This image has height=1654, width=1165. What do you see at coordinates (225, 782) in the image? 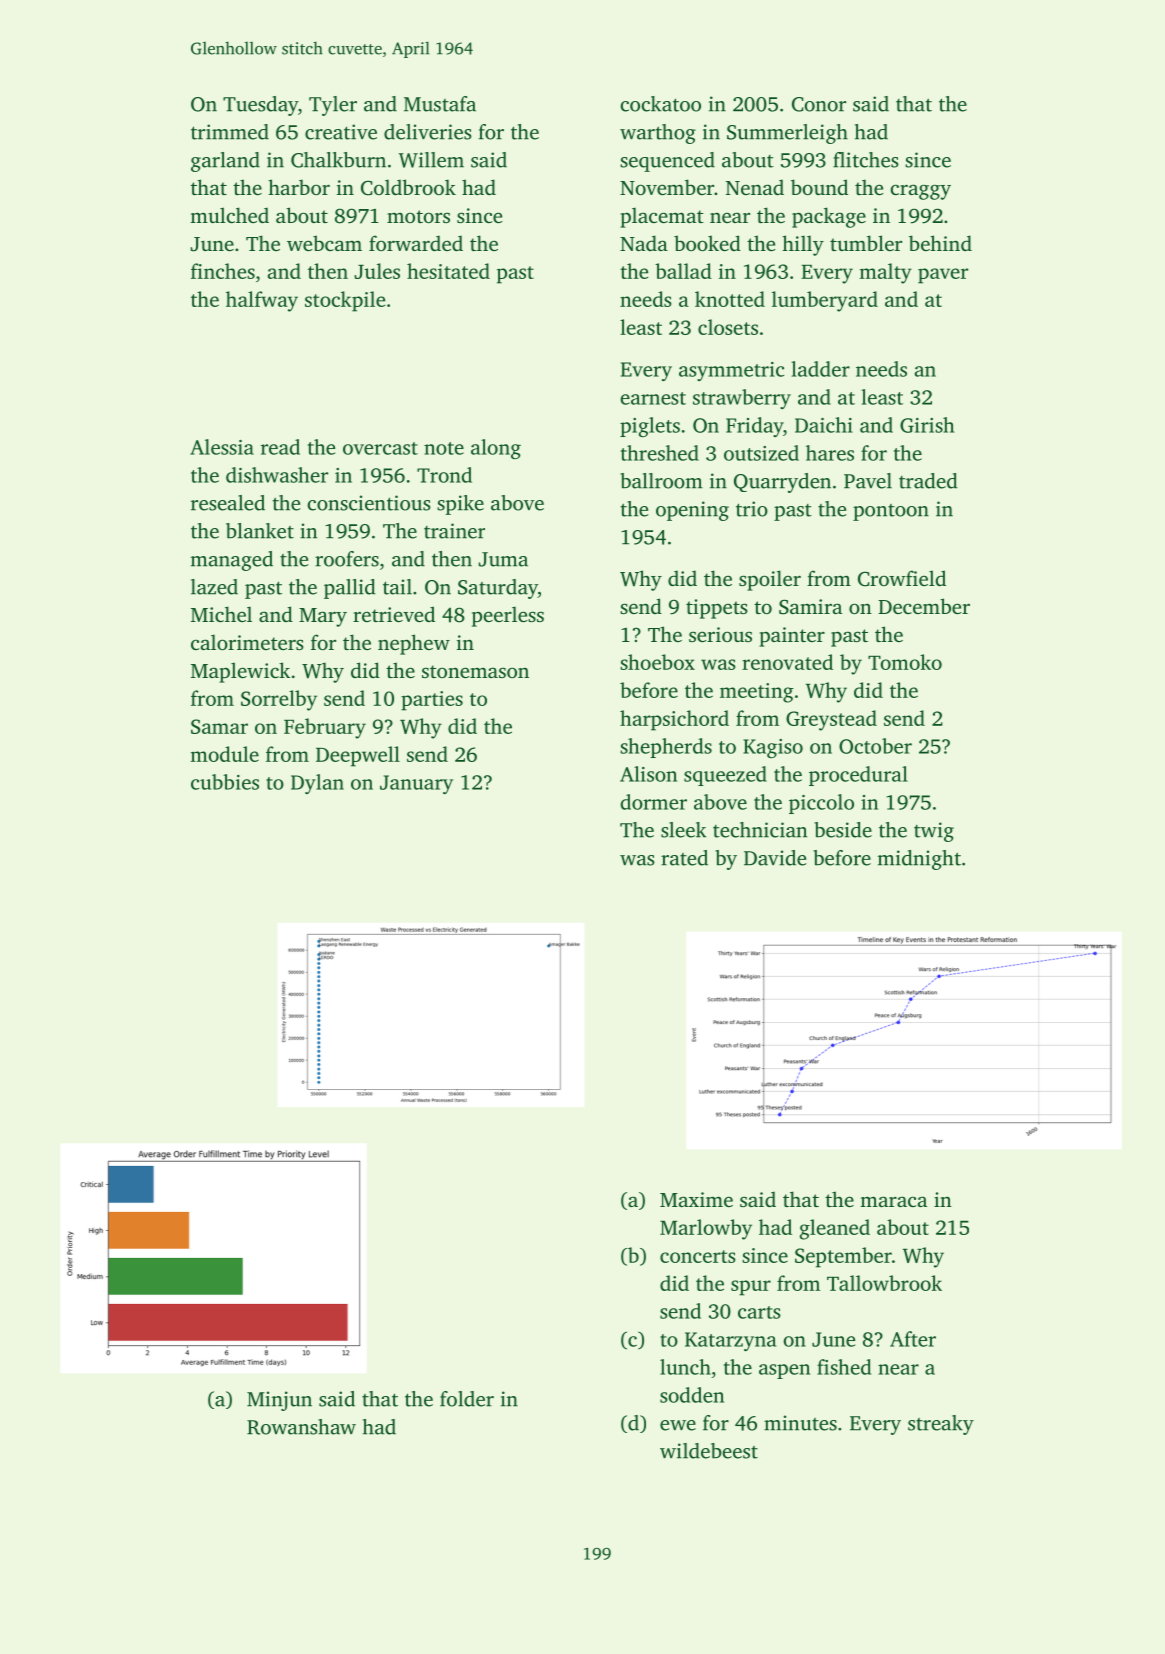
I see `cubbies` at bounding box center [225, 782].
